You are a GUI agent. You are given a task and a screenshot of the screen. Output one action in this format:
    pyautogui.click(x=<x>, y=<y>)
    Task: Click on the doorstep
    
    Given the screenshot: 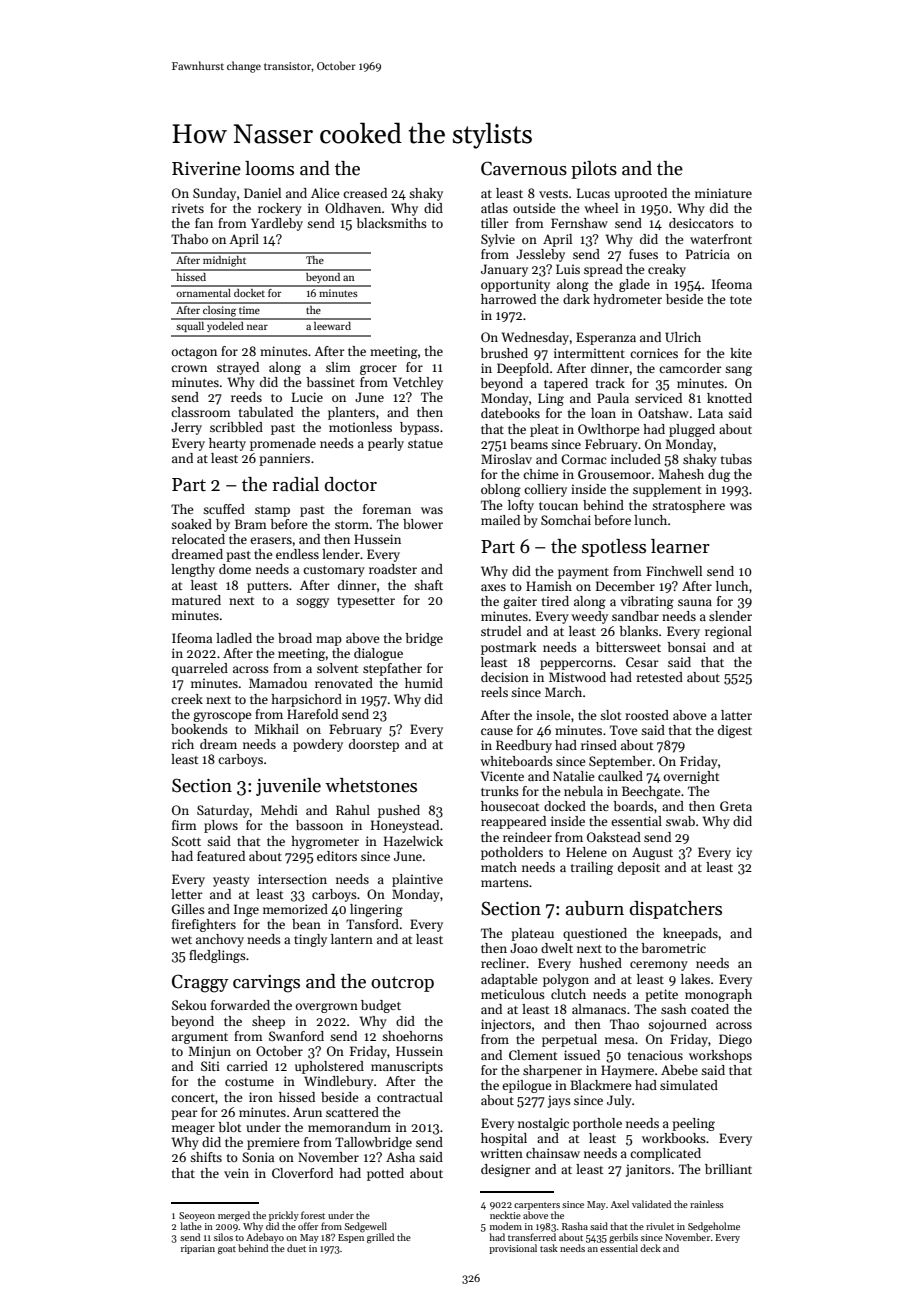 What is the action you would take?
    pyautogui.click(x=374, y=745)
